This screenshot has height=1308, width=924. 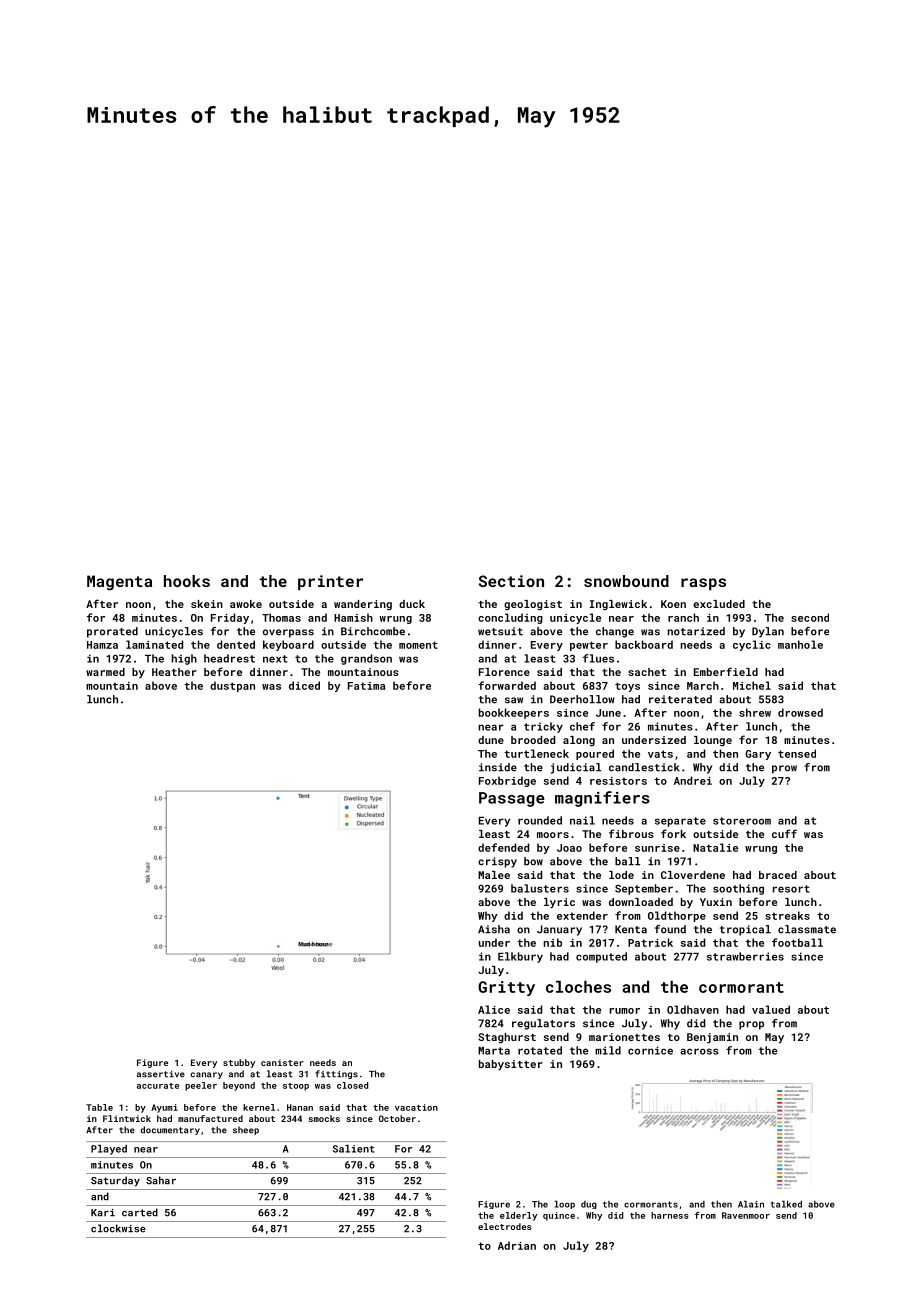 I want to click on Alice, so click(x=494, y=1009).
